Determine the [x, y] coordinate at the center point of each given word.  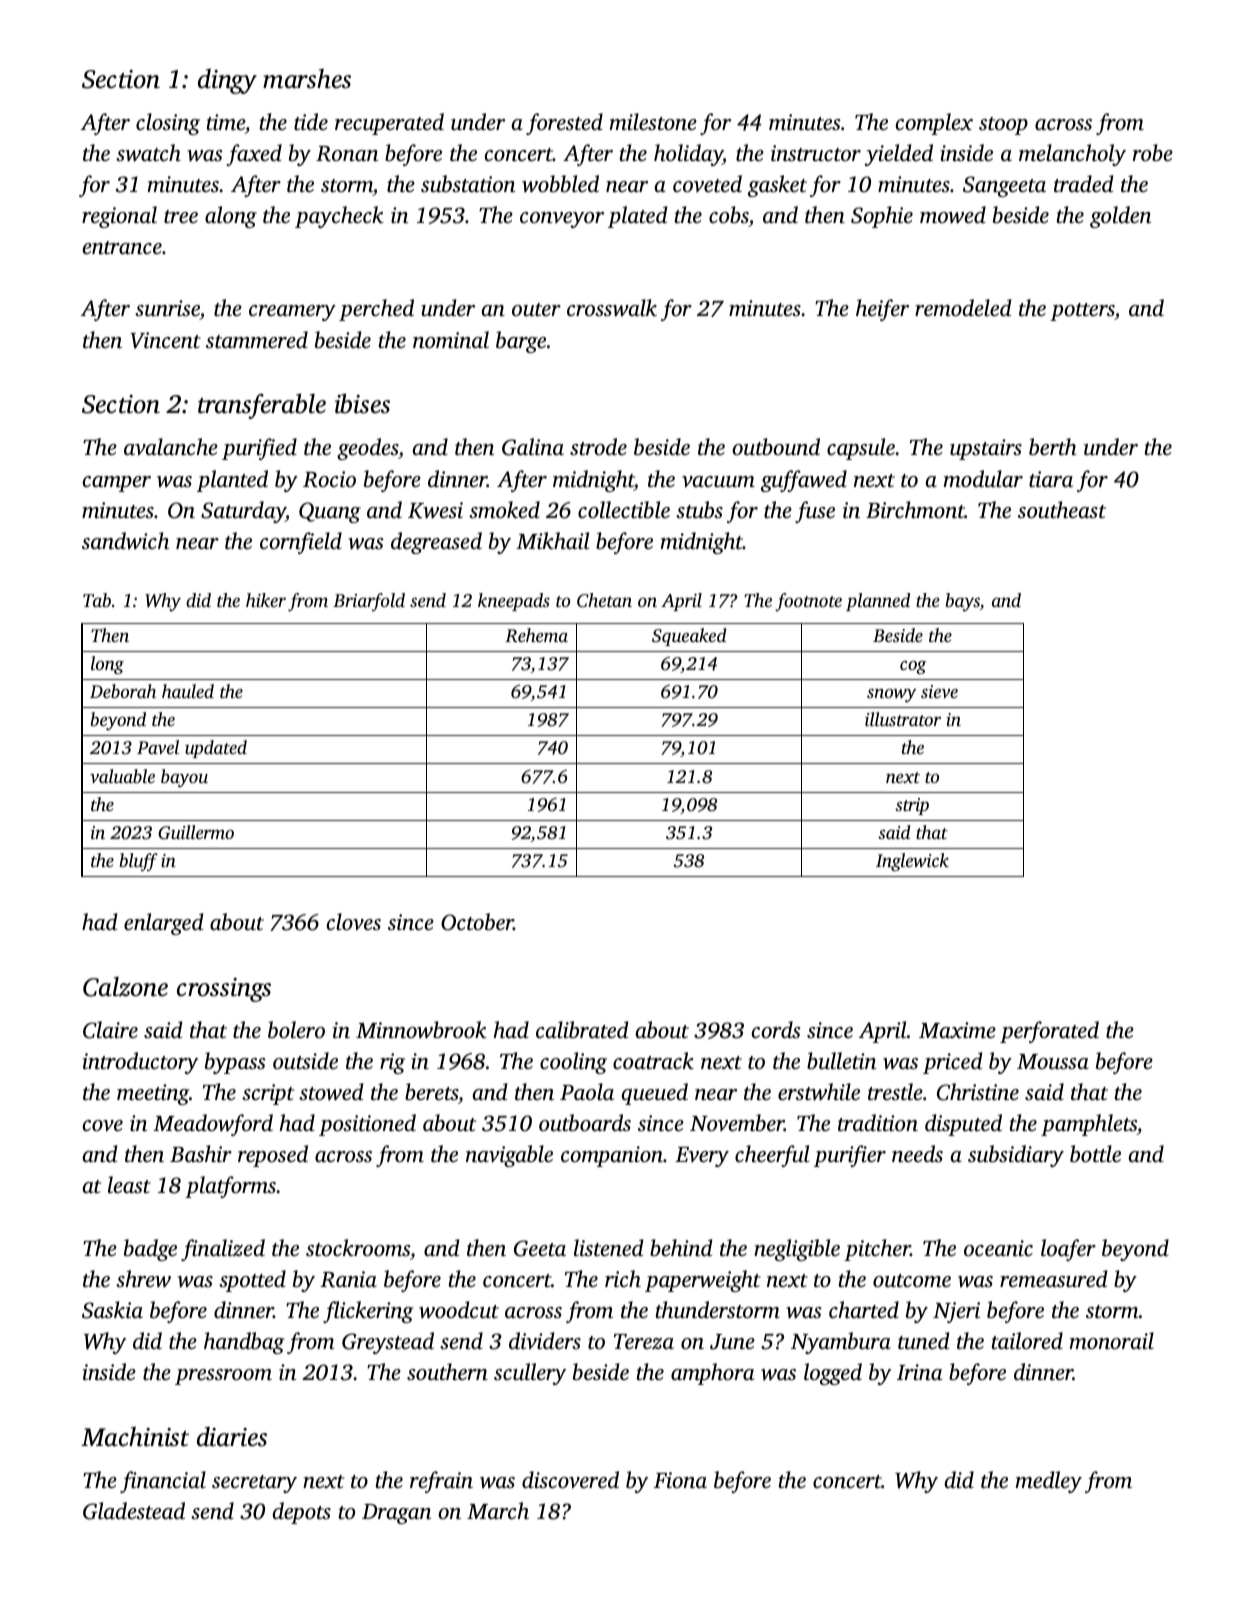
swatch [148, 153]
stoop [1003, 126]
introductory [140, 1063]
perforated [1049, 1032]
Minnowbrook [421, 1030]
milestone [653, 122]
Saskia [112, 1310]
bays [962, 602]
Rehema [536, 635]
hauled [188, 691]
